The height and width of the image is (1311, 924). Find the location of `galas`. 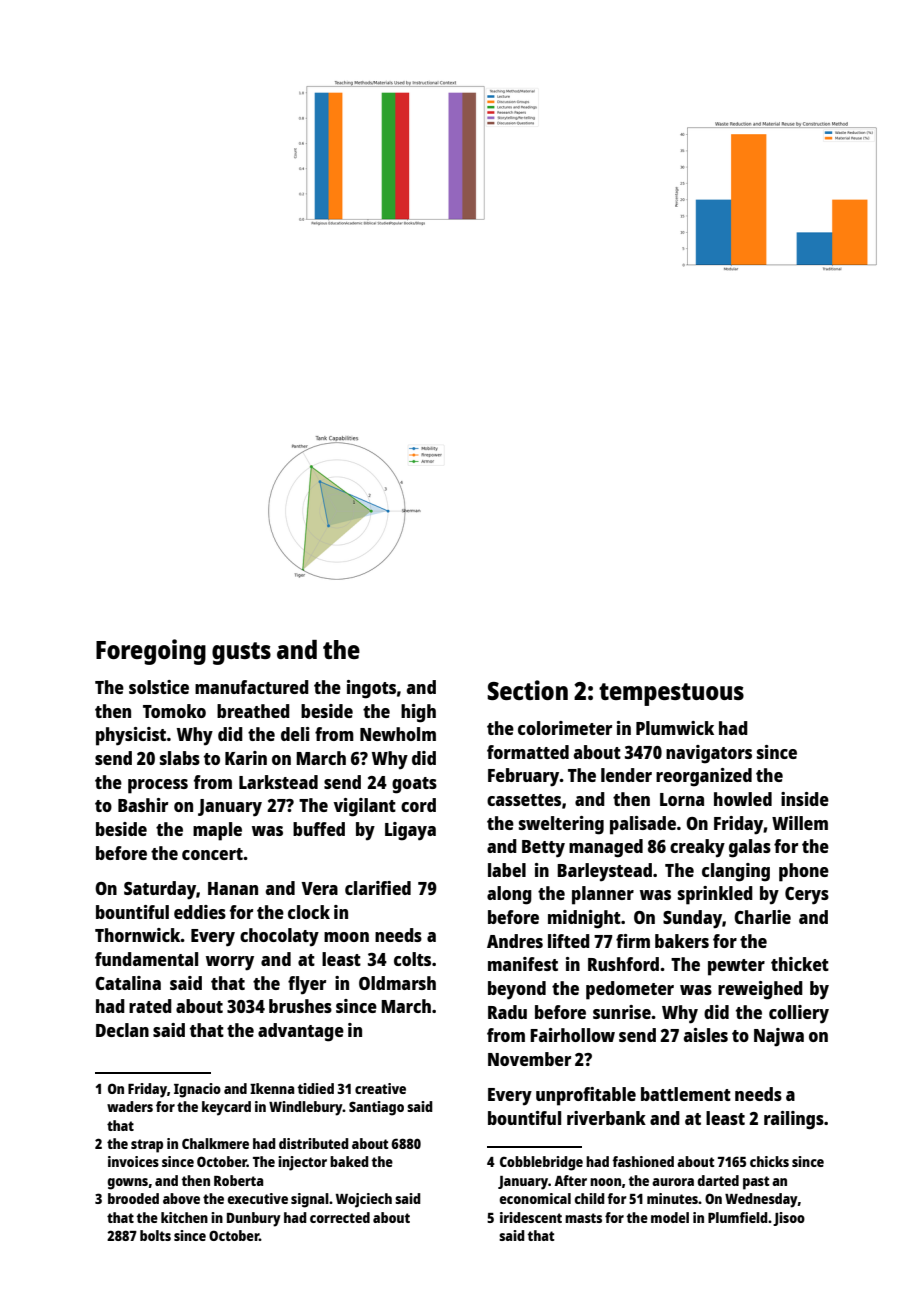

galas is located at coordinates (750, 848).
